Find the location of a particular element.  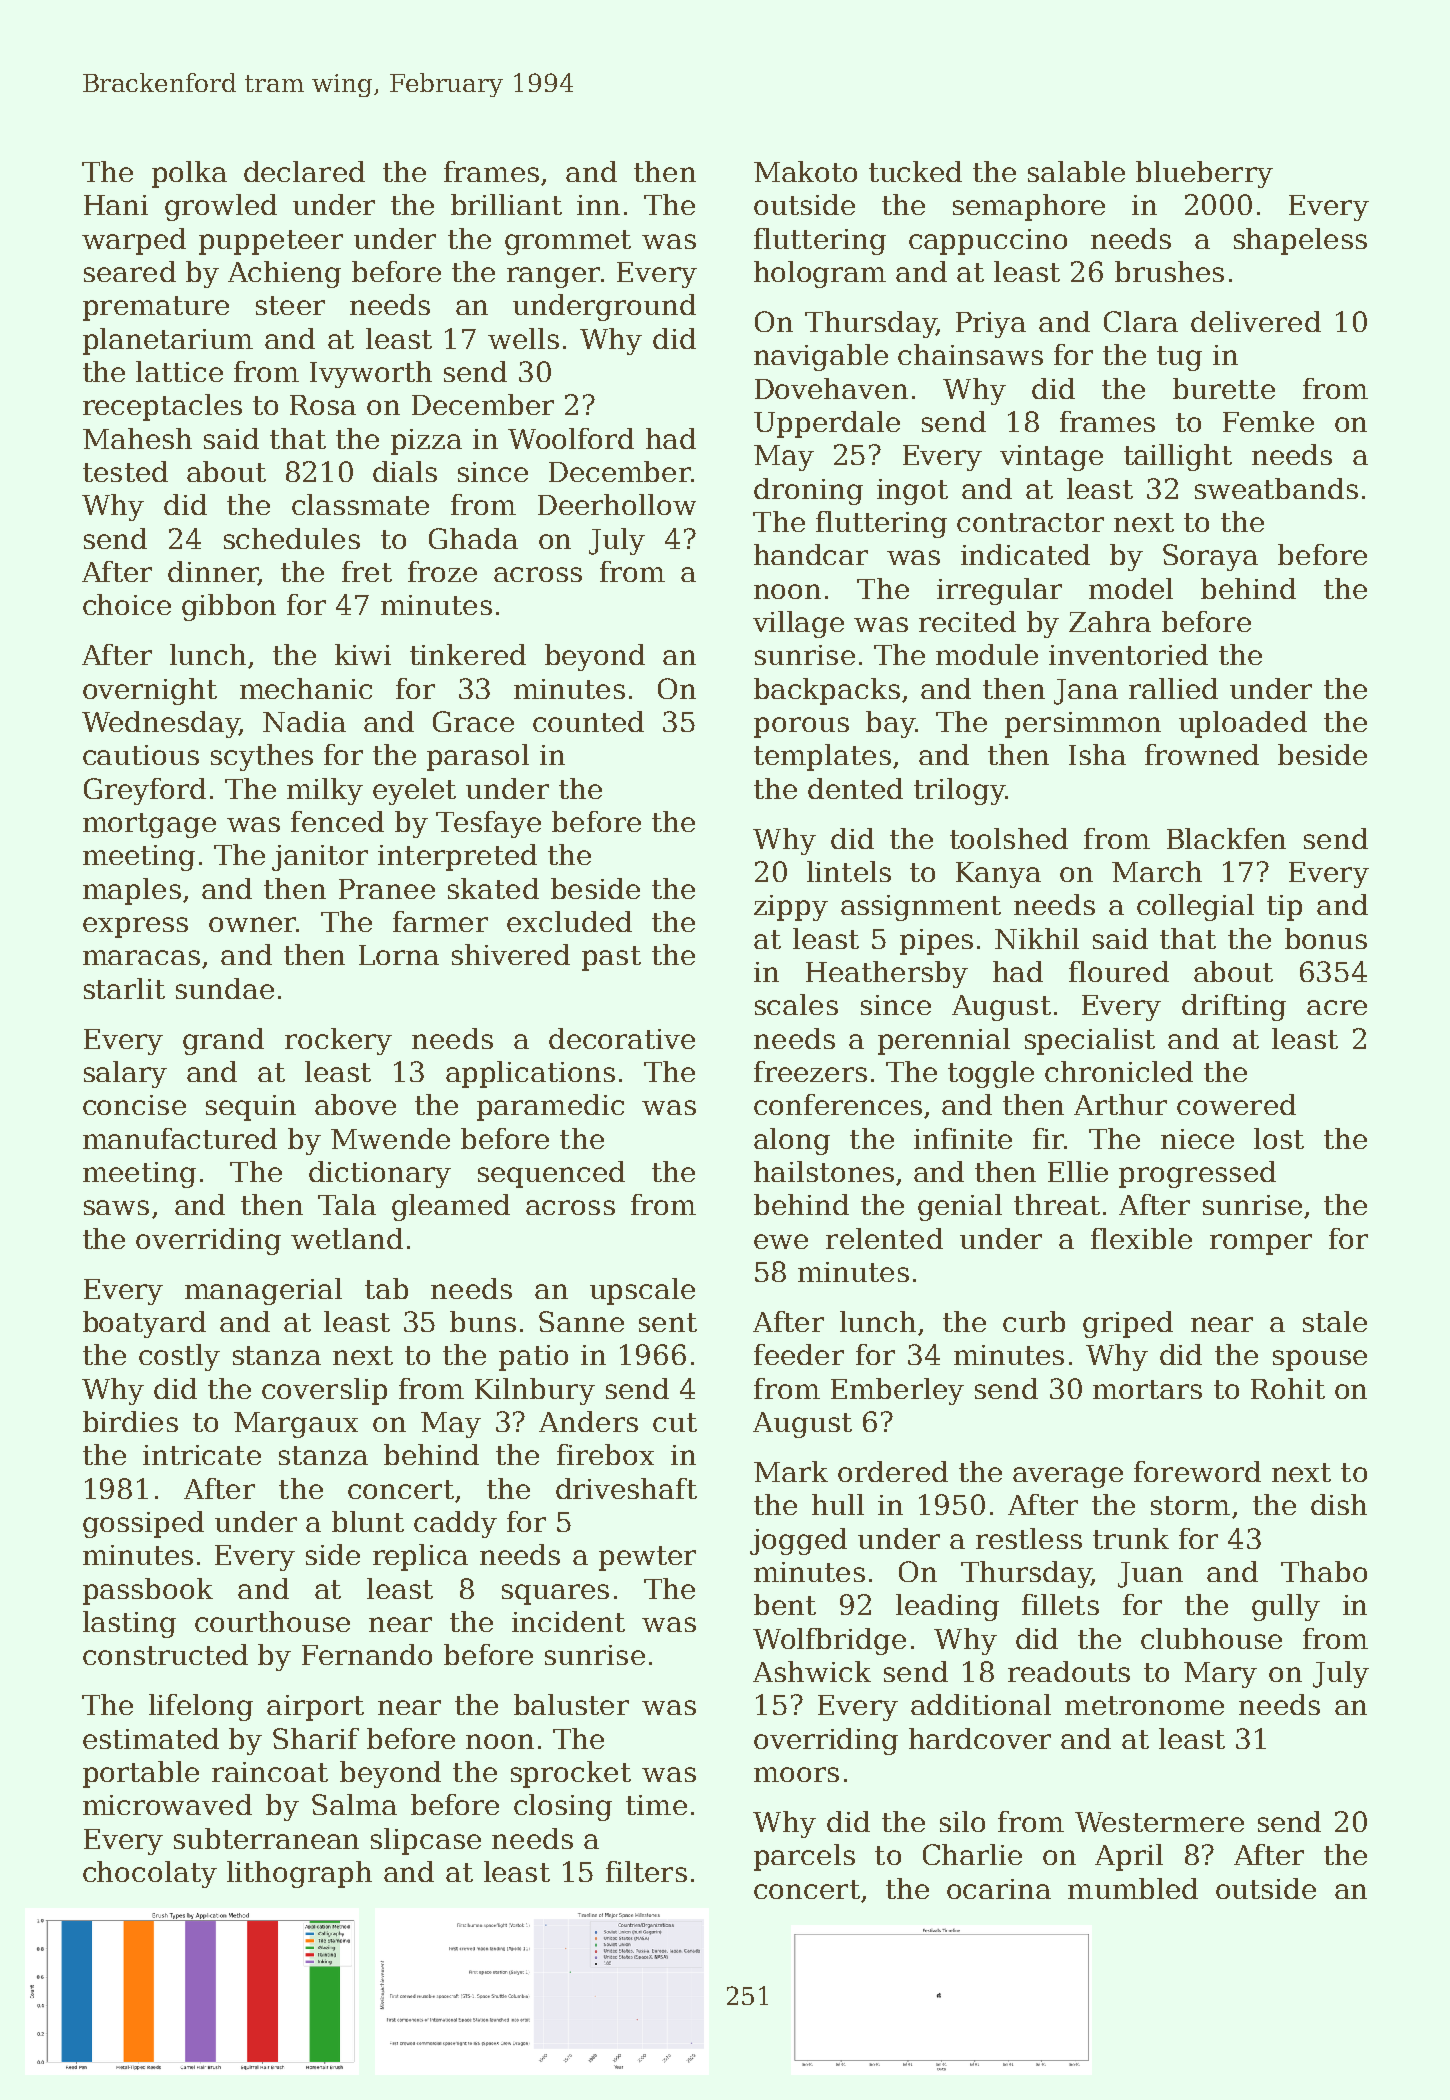

constructed is located at coordinates (165, 1654).
